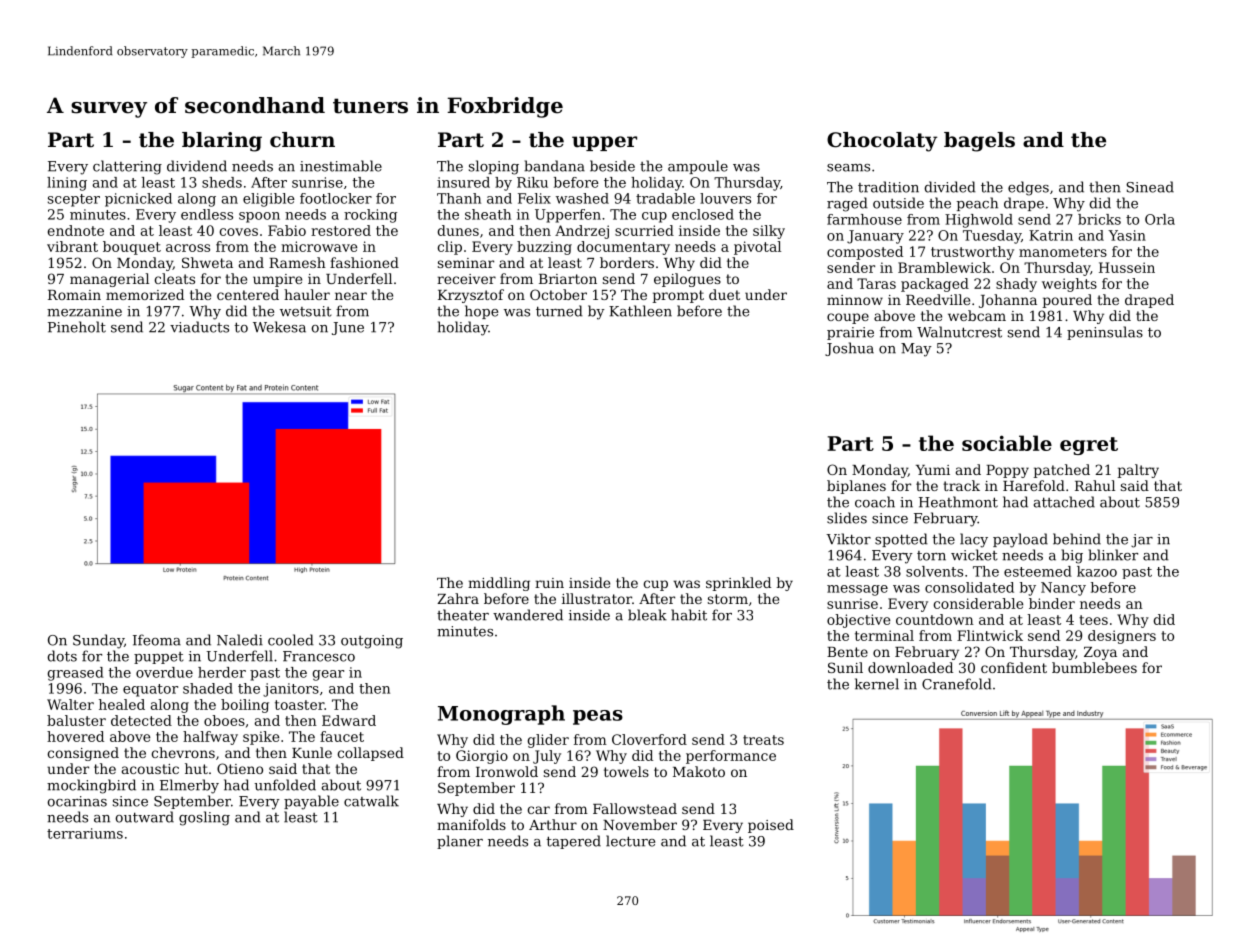 This document has width=1233, height=952. What do you see at coordinates (83, 754) in the document?
I see `consigned` at bounding box center [83, 754].
